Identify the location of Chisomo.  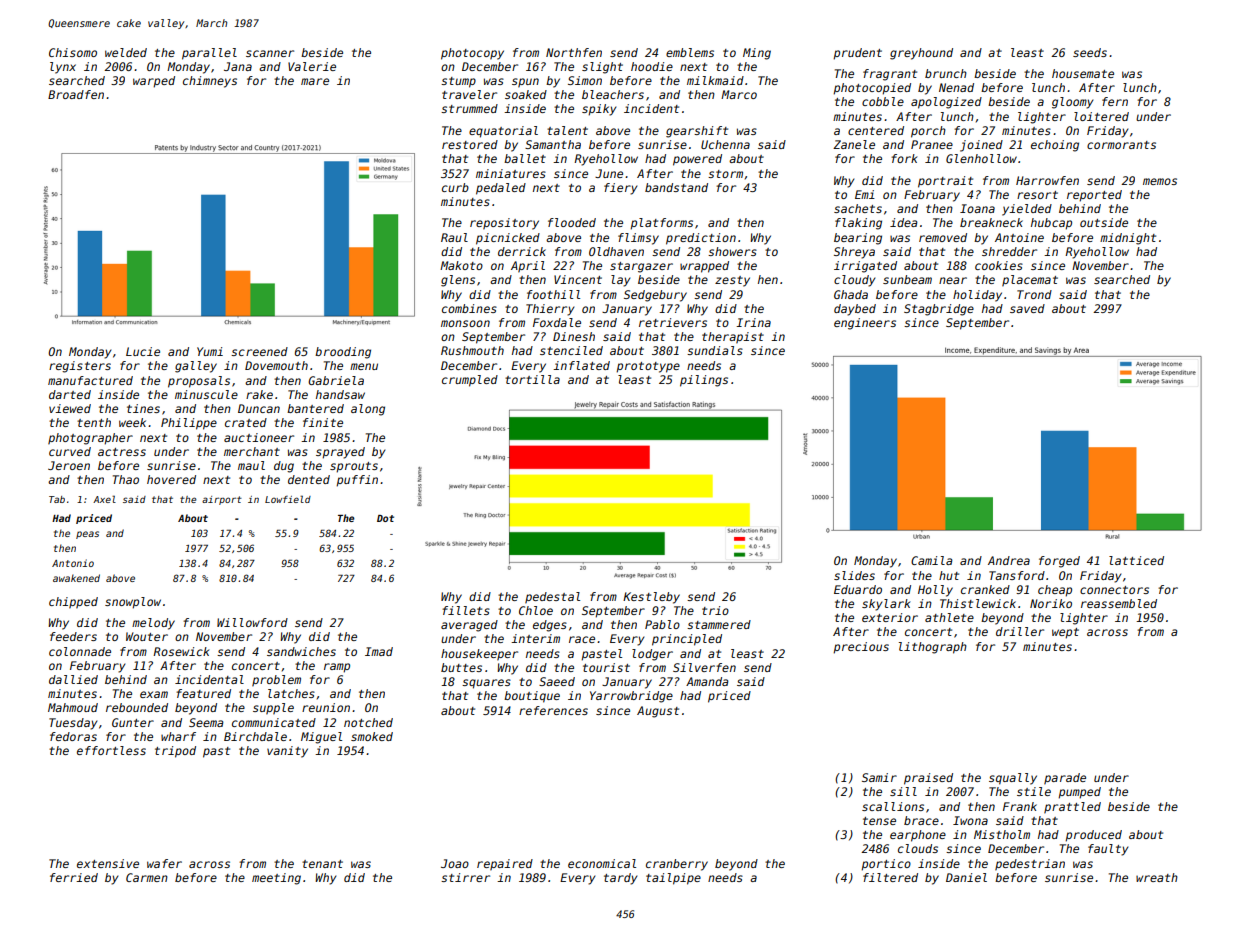
(73, 52).
